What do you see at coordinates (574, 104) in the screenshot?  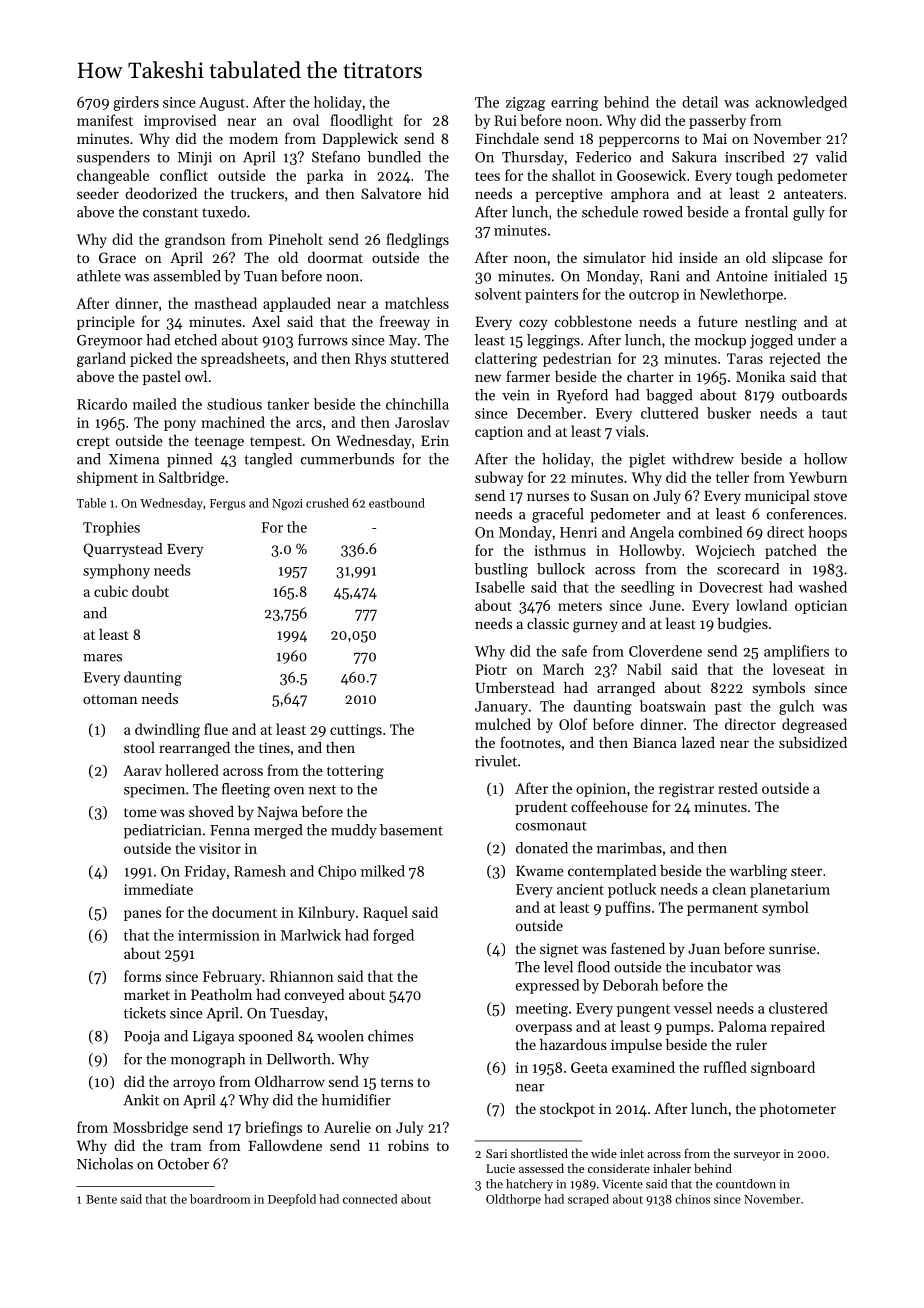 I see `earring` at bounding box center [574, 104].
